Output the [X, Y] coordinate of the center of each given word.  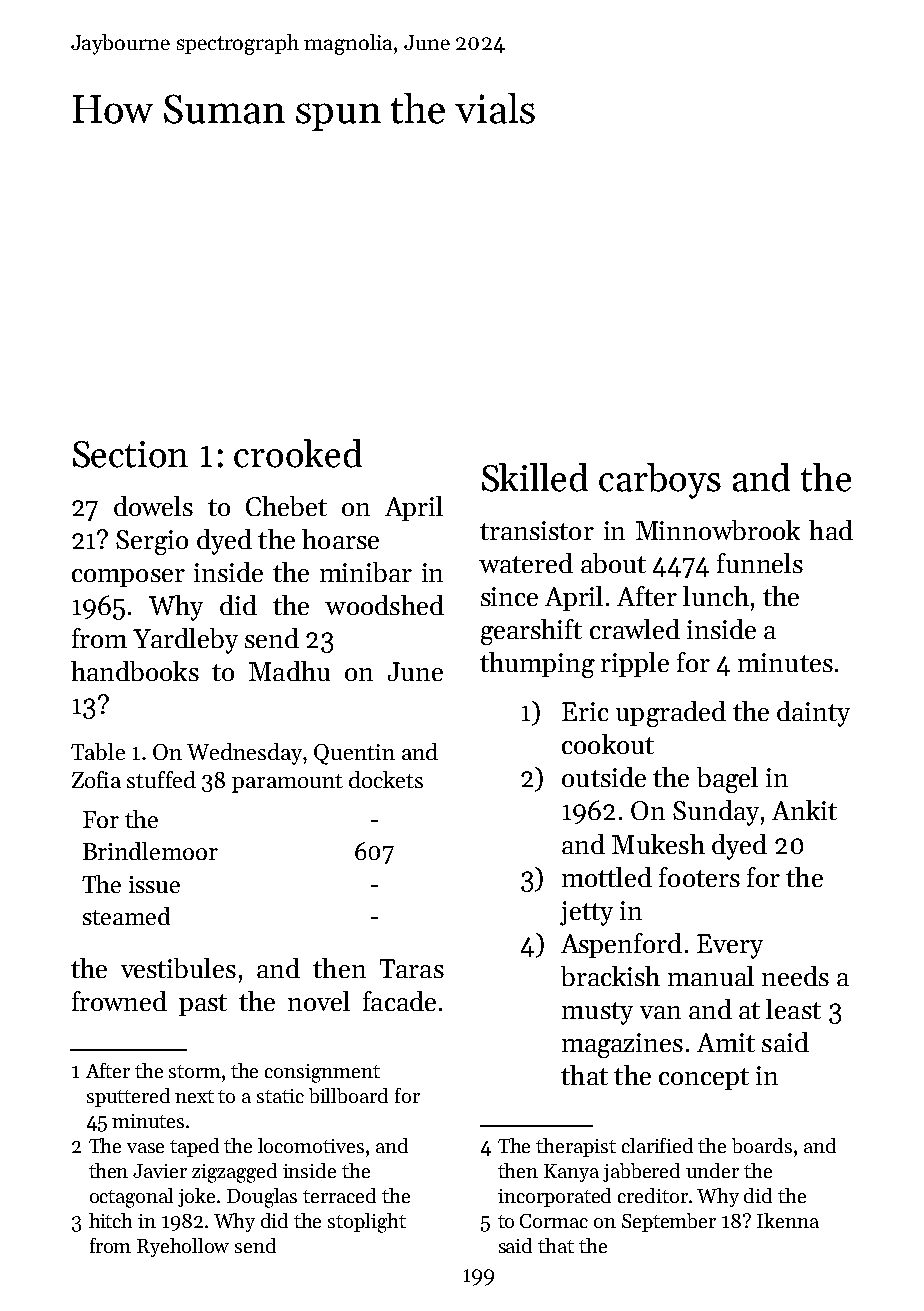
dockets [386, 779]
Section [130, 454]
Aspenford [621, 945]
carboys [660, 481]
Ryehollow [183, 1247]
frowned [119, 1001]
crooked [298, 453]
